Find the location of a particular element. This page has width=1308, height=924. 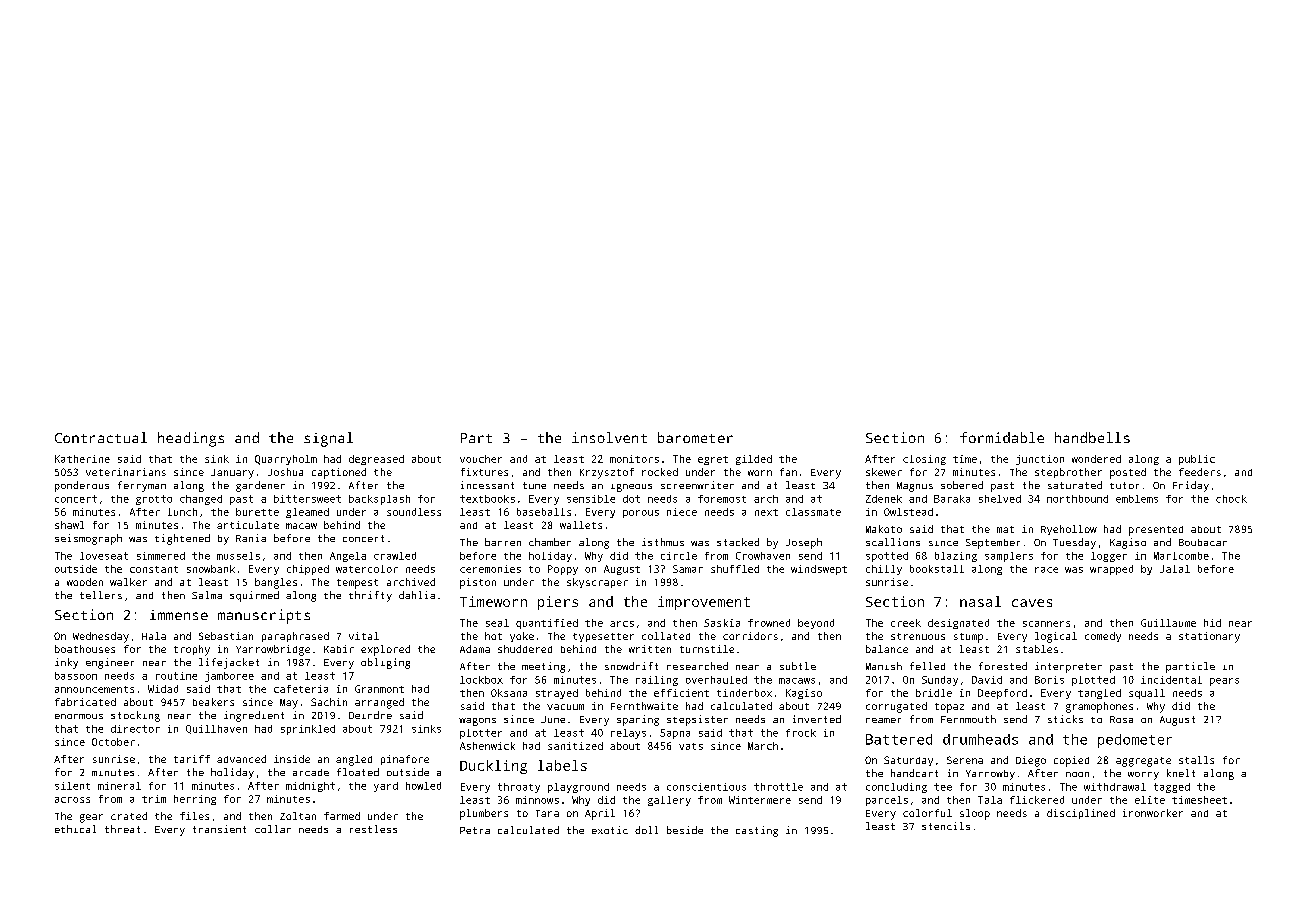

tagged is located at coordinates (1172, 788).
